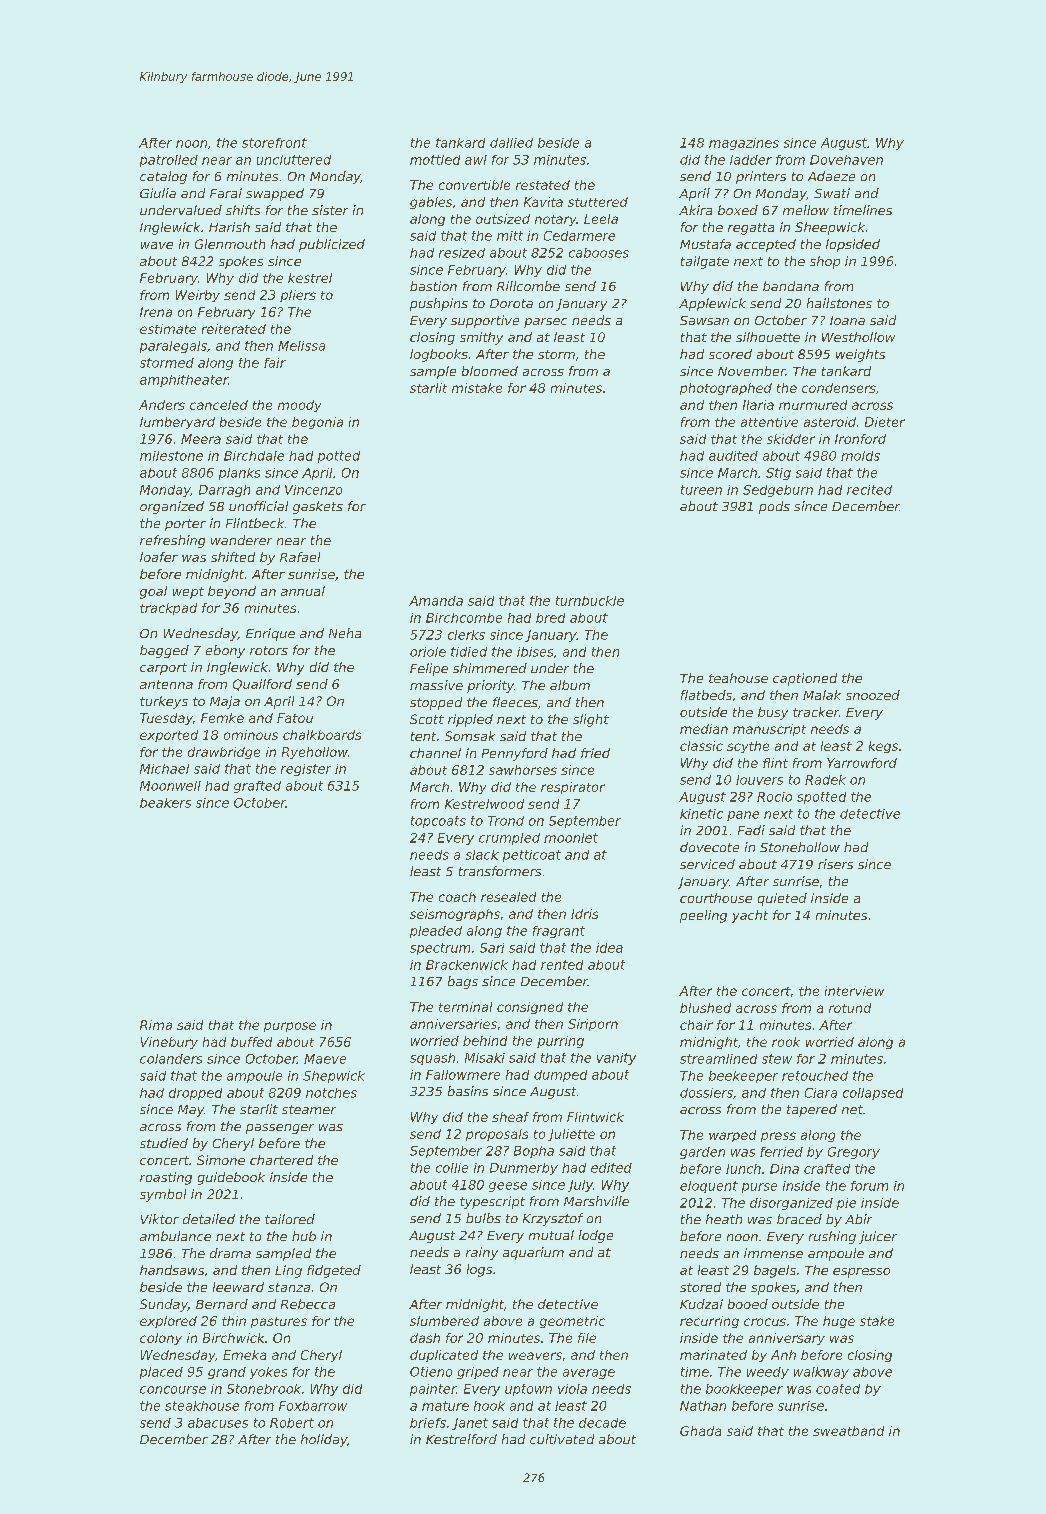 The image size is (1046, 1514). Describe the element at coordinates (506, 821) in the page. I see `Trond` at that location.
